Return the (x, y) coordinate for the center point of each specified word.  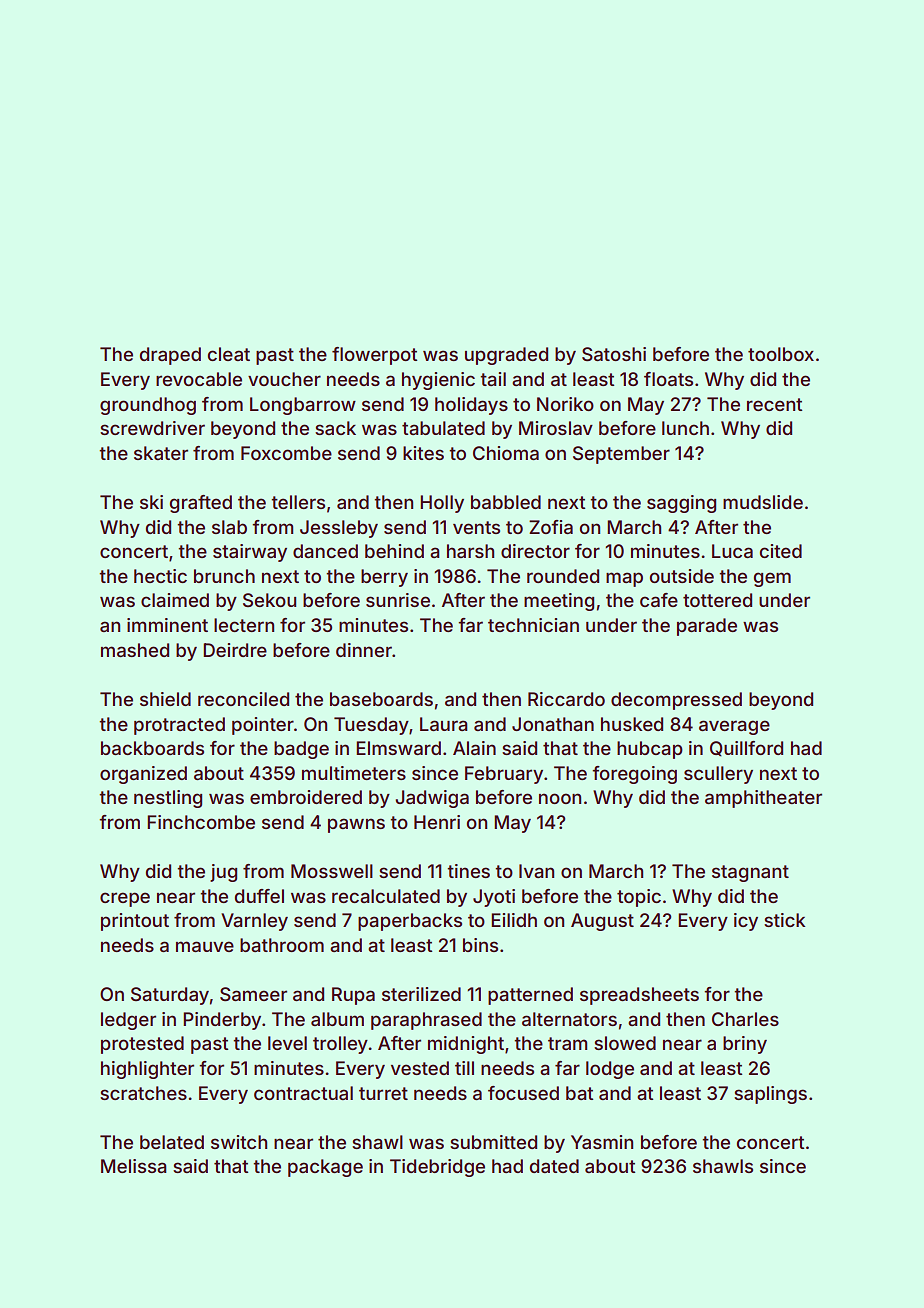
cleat (229, 354)
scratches (143, 1093)
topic (639, 898)
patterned (530, 996)
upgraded (506, 356)
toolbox (781, 354)
